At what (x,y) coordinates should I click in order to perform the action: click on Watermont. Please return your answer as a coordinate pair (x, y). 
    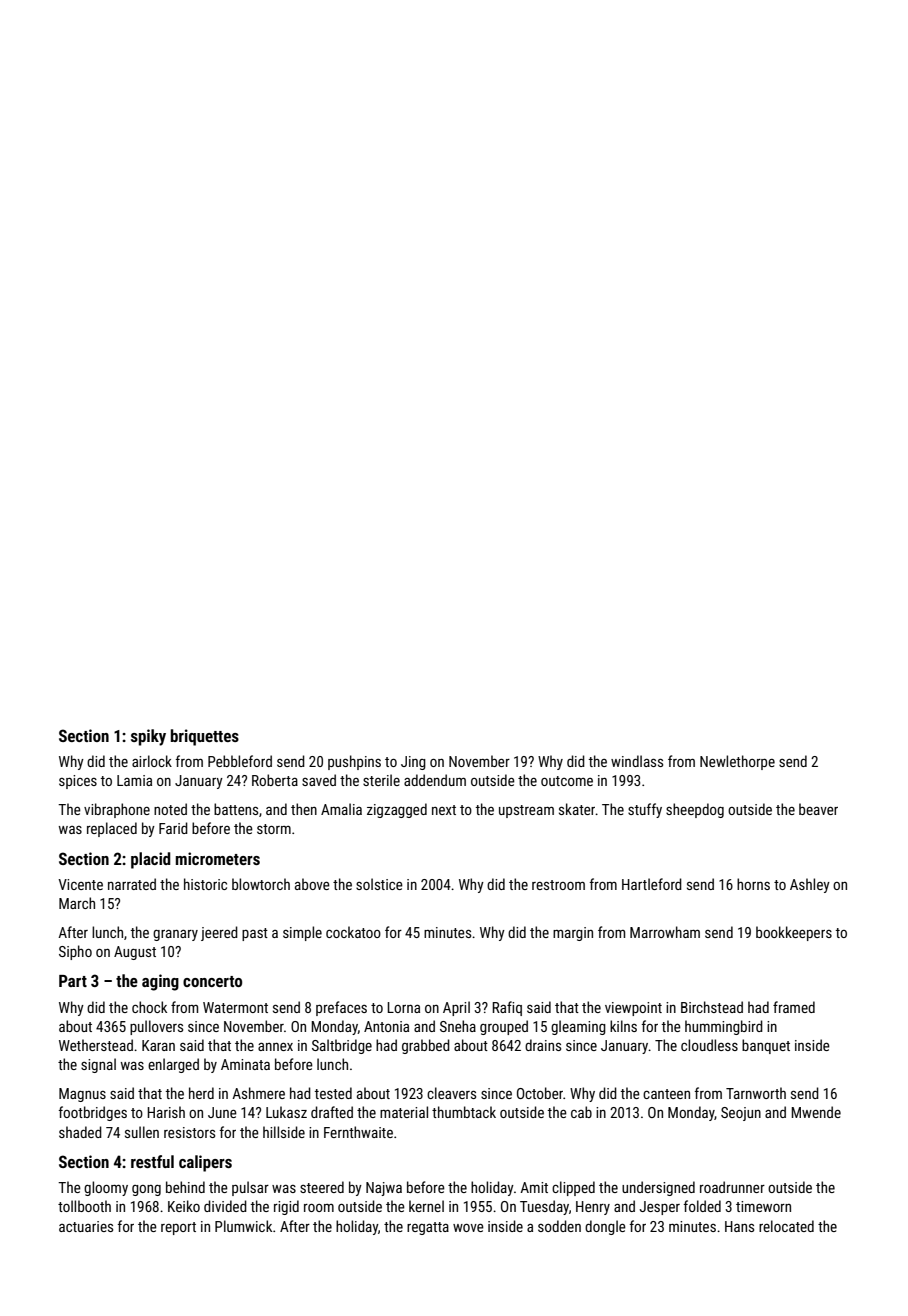
    Looking at the image, I should click on (235, 1007).
